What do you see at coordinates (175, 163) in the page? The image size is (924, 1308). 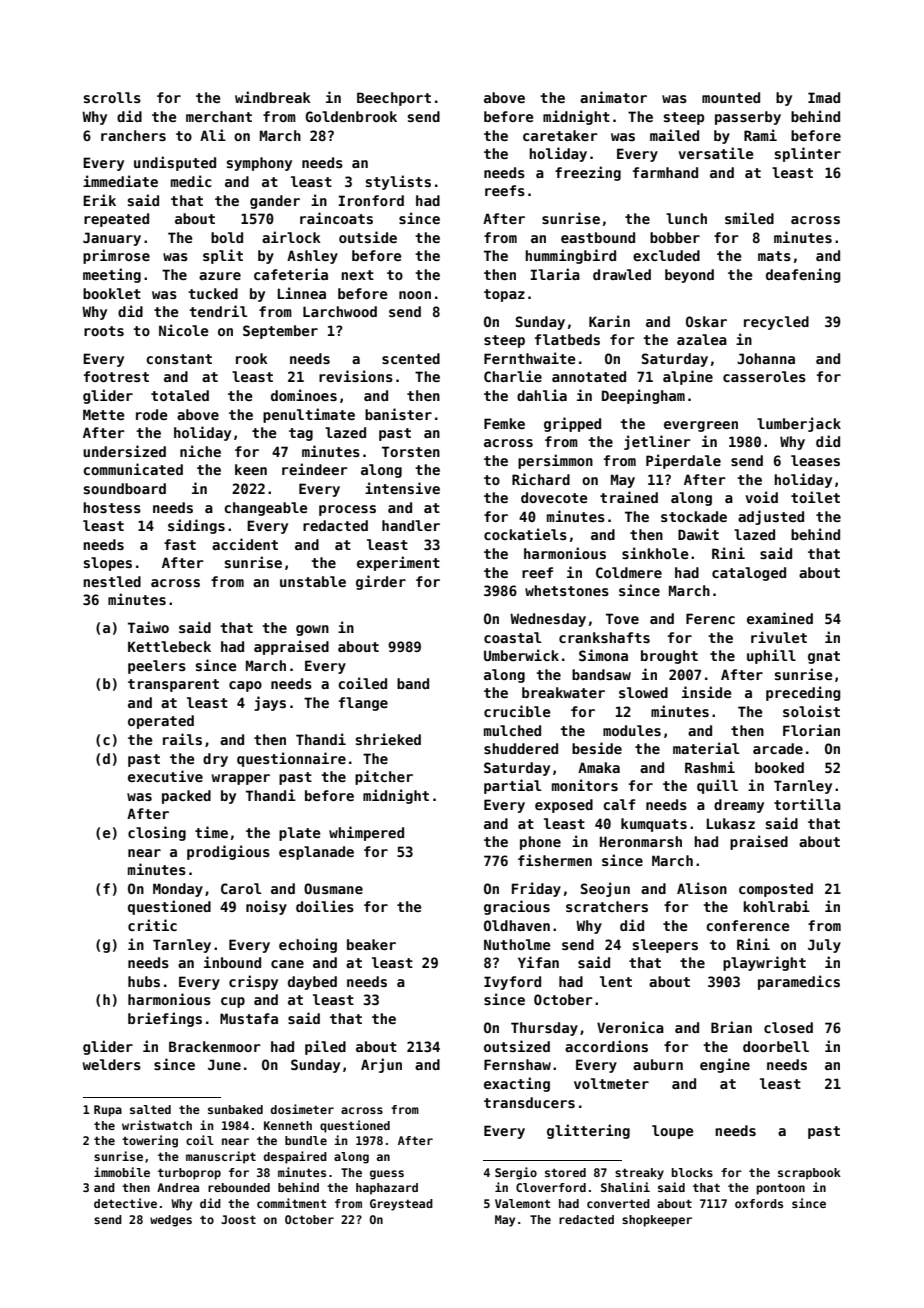 I see `undisputed` at bounding box center [175, 163].
